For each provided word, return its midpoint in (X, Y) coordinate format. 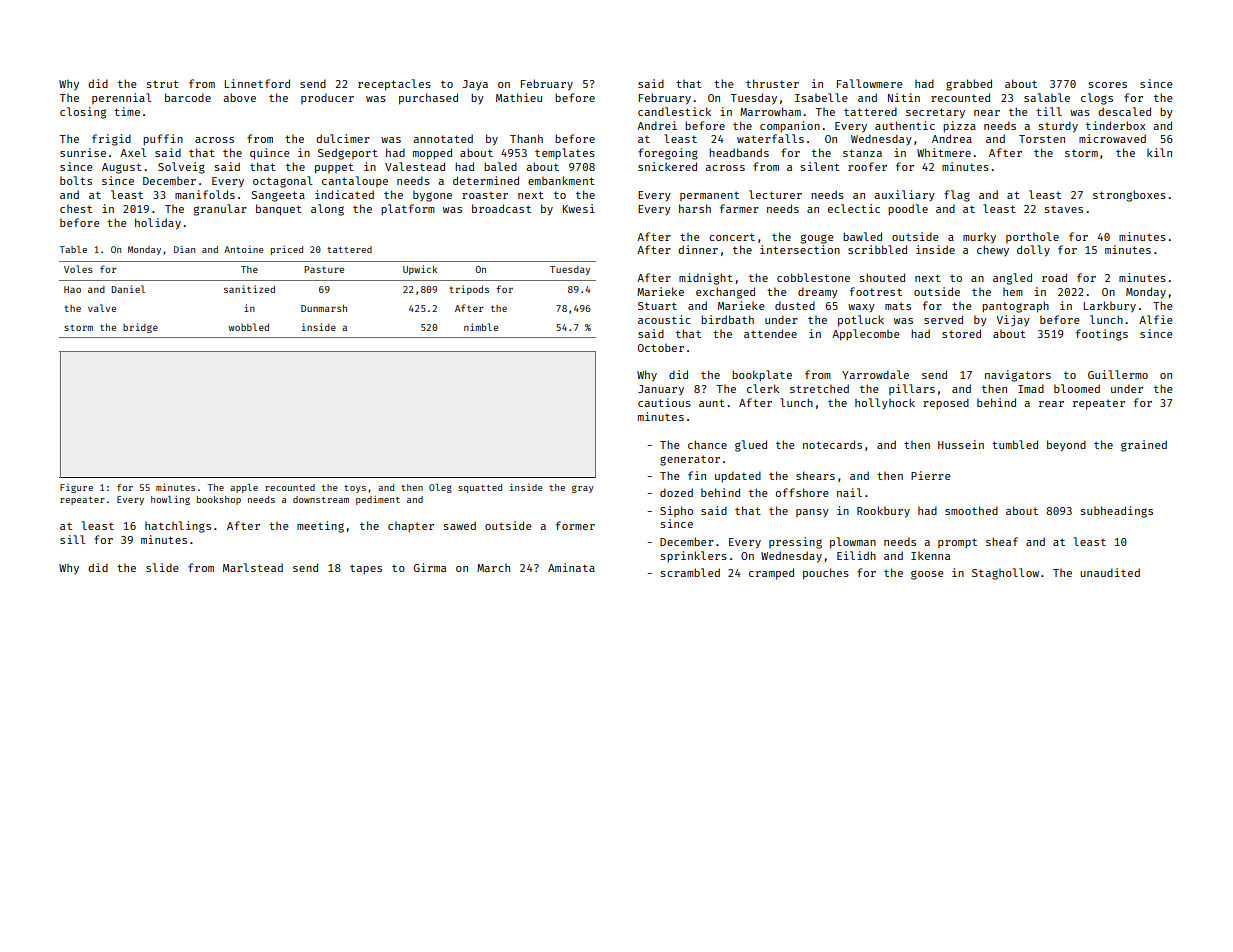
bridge (140, 328)
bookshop (219, 500)
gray (583, 489)
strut (162, 84)
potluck (861, 321)
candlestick (674, 111)
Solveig (181, 168)
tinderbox (1115, 125)
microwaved (1112, 138)
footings (1102, 335)
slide (162, 567)
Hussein (961, 444)
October (661, 347)
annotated (443, 138)
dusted (795, 305)
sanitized (249, 289)
